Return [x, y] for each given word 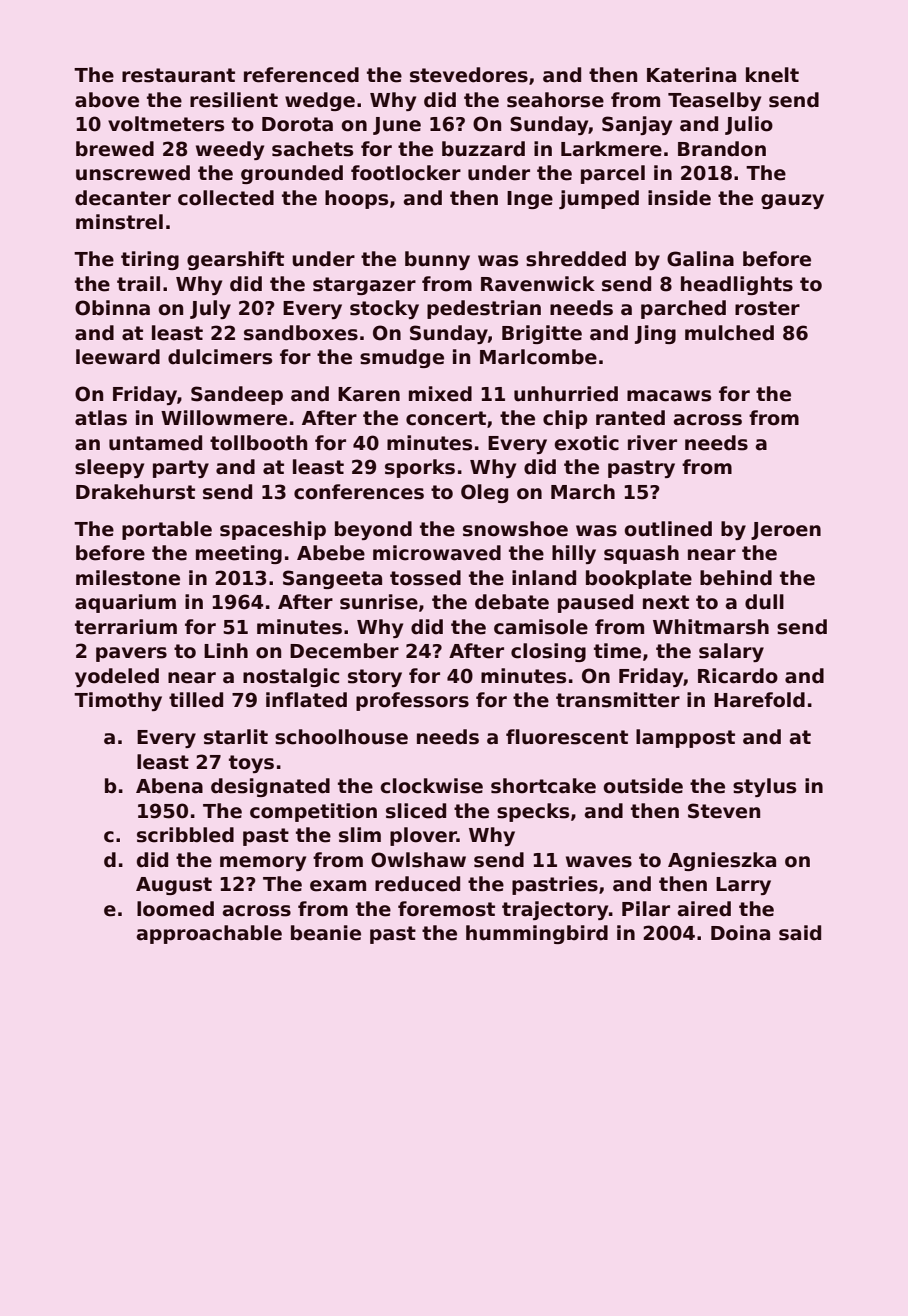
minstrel [119, 222]
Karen [369, 394]
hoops [356, 199]
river [652, 443]
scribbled [185, 835]
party [181, 469]
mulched [729, 333]
